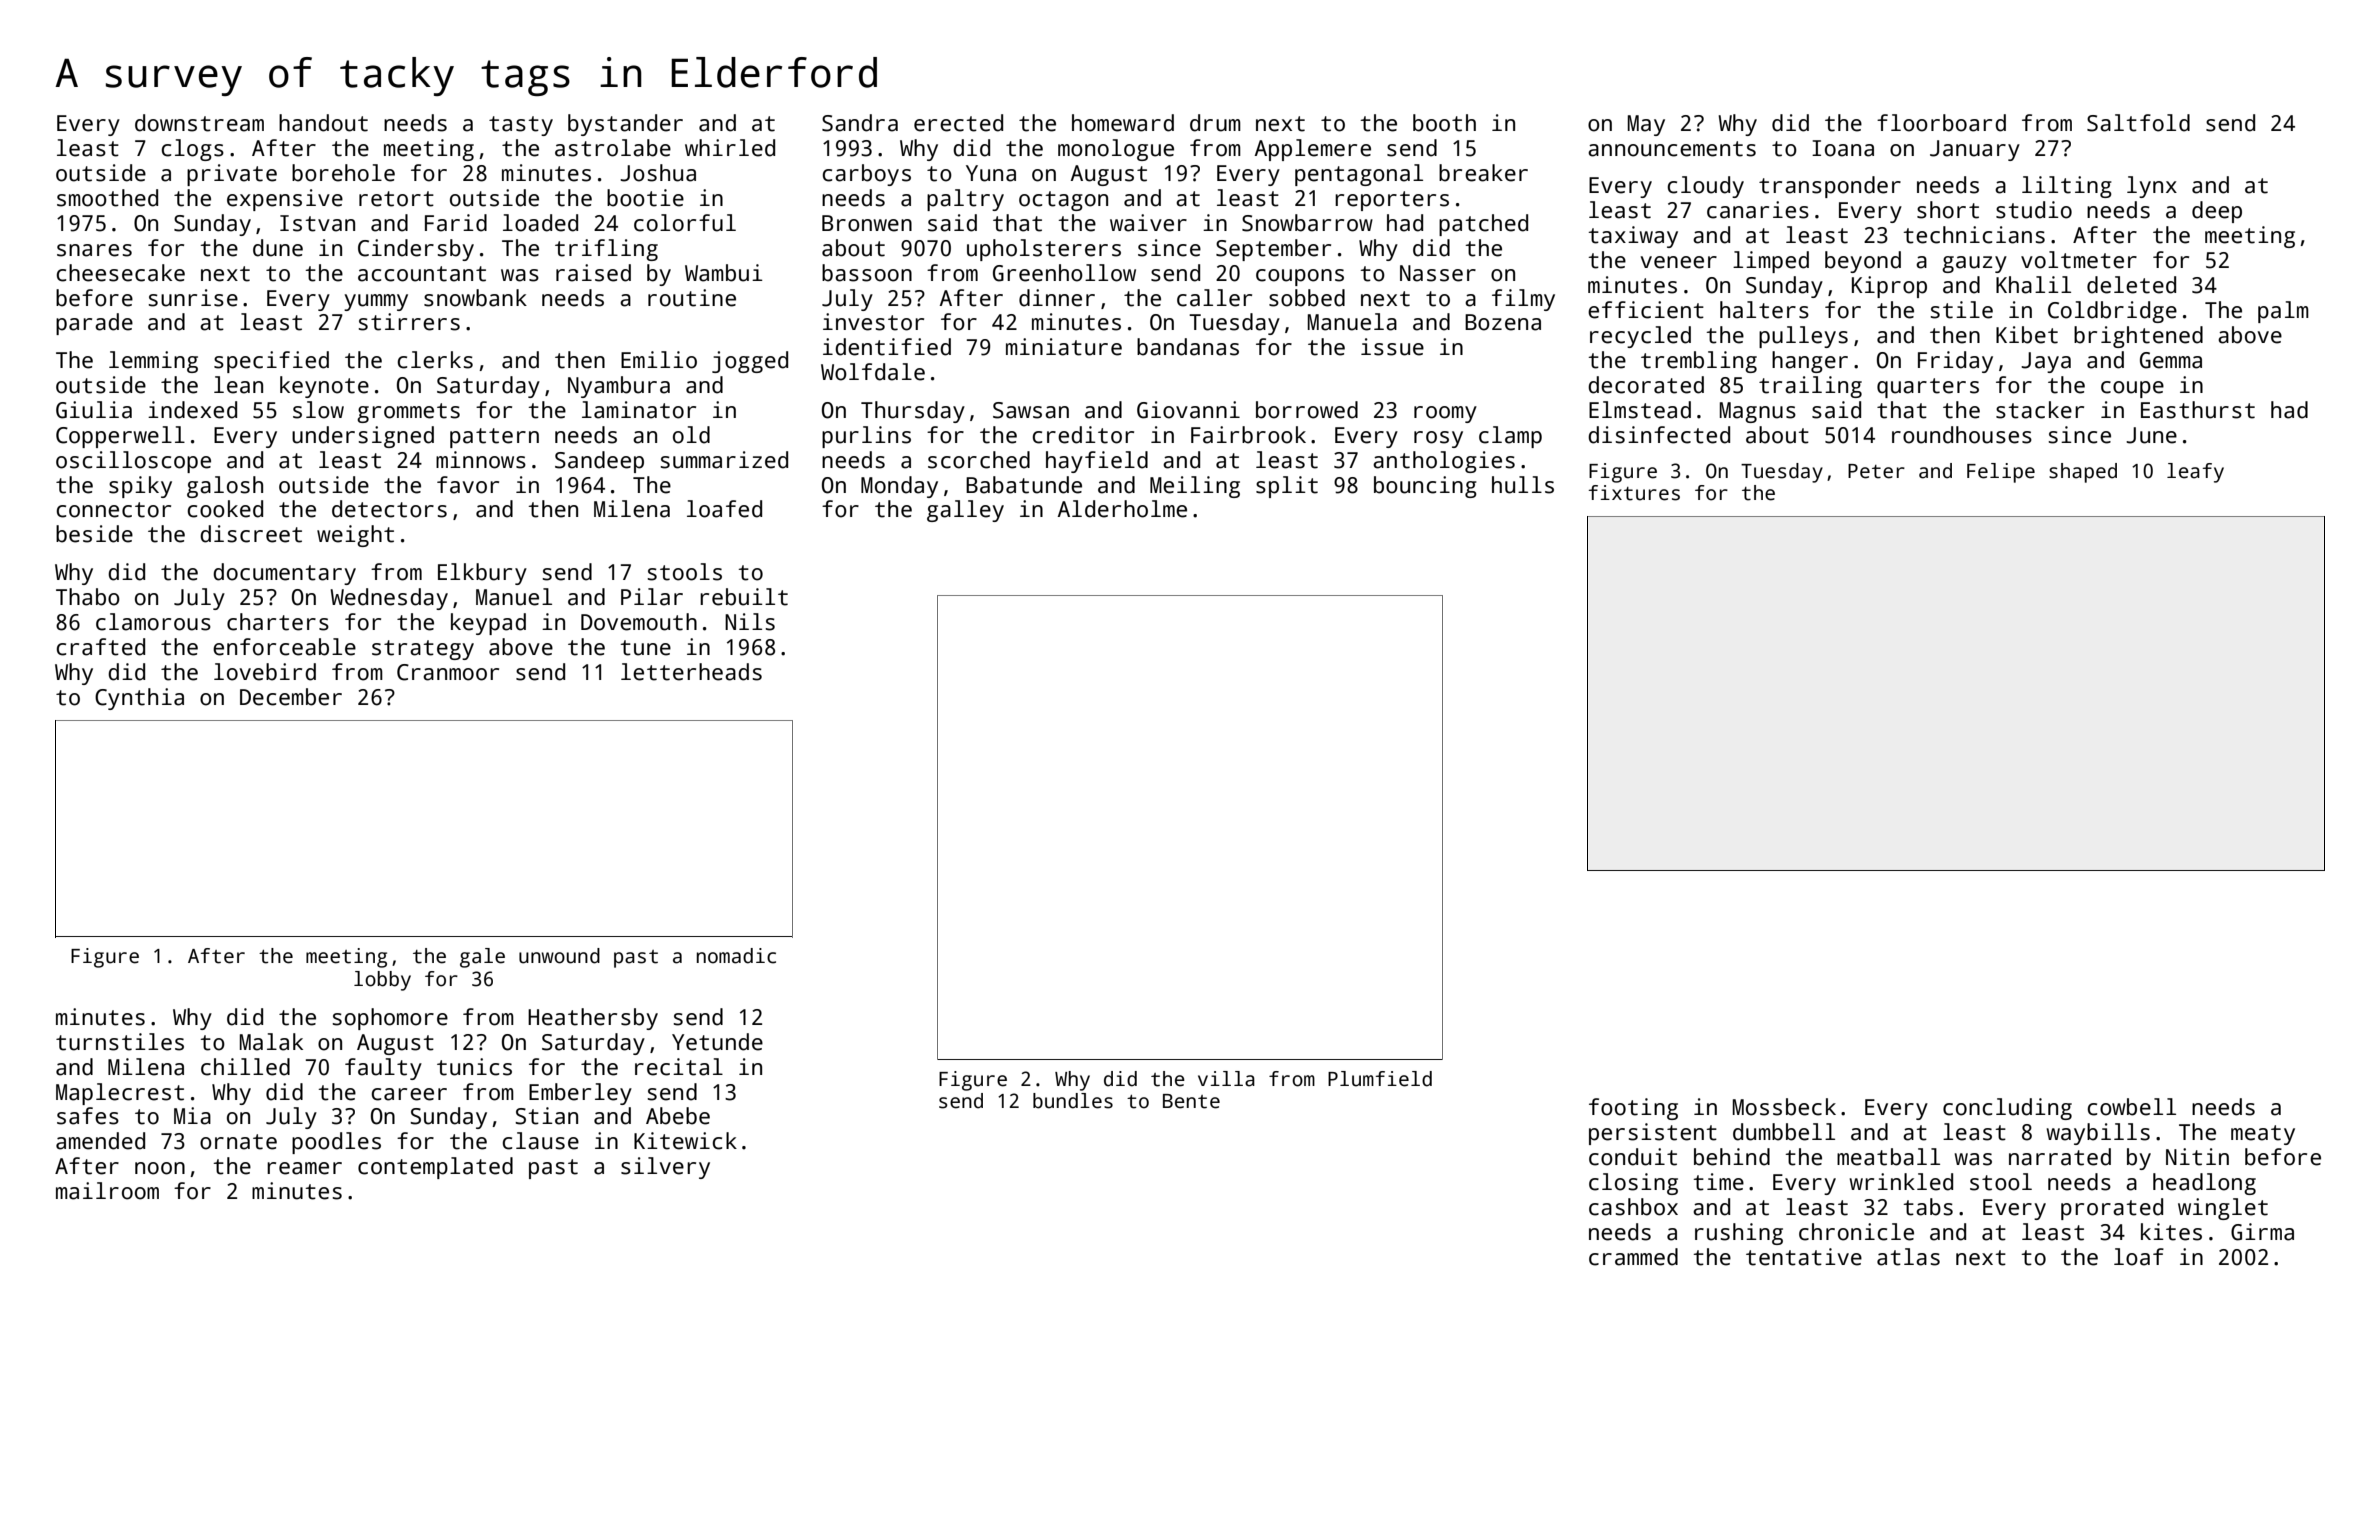  What do you see at coordinates (646, 648) in the document?
I see `tune` at bounding box center [646, 648].
